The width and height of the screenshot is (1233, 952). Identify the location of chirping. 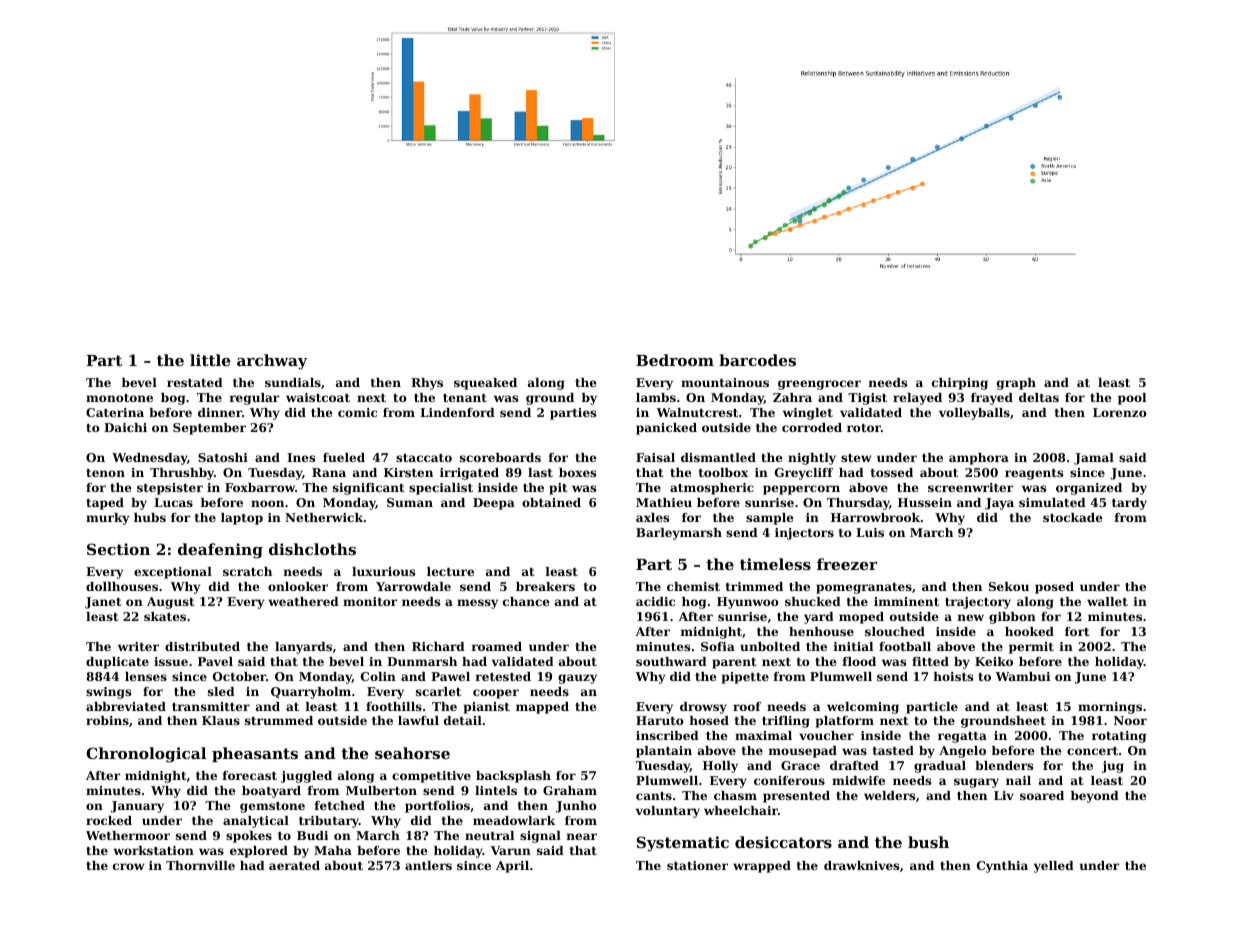
(960, 384).
